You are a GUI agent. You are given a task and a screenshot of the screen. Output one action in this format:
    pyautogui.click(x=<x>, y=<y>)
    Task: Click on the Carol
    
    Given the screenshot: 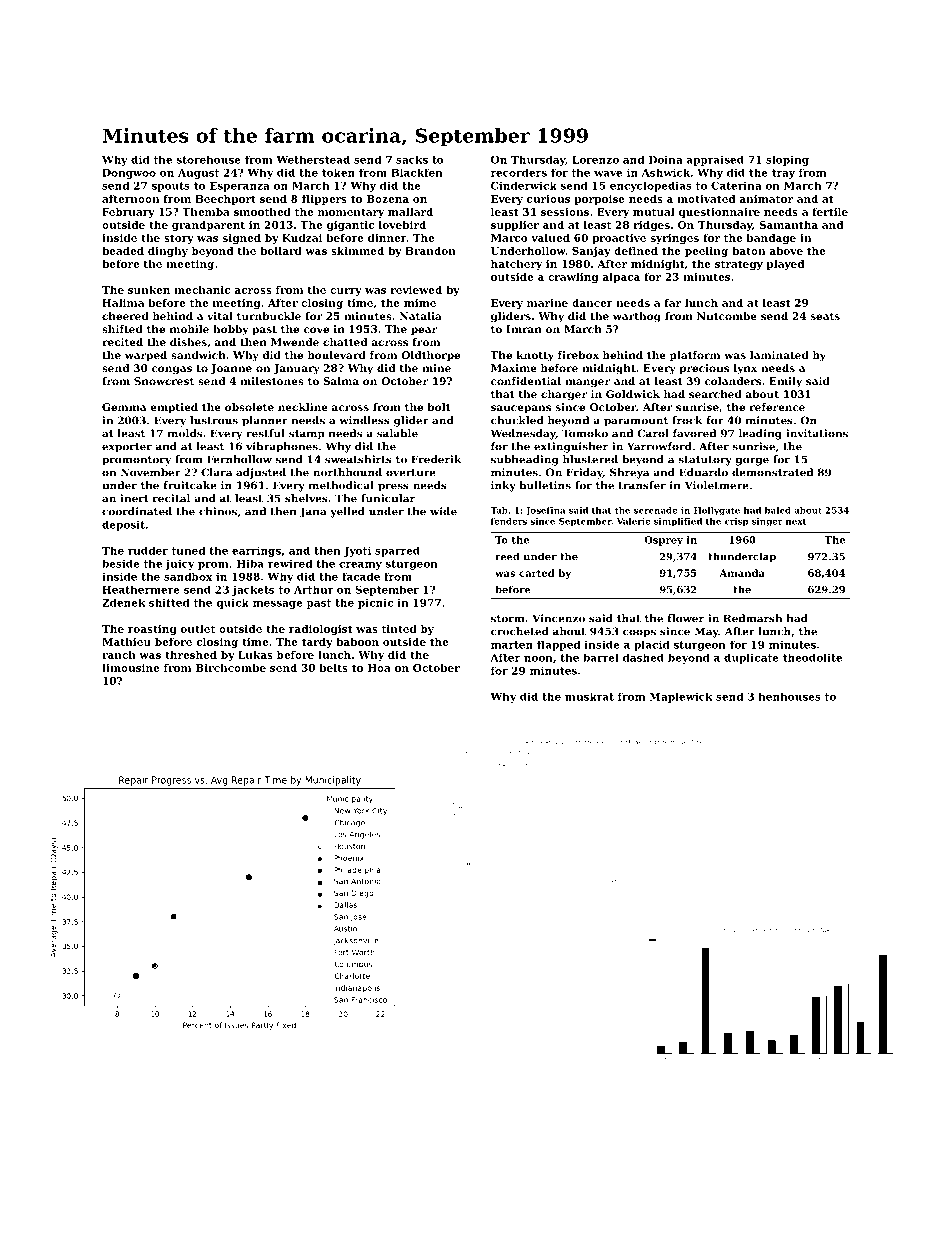 What is the action you would take?
    pyautogui.click(x=653, y=433)
